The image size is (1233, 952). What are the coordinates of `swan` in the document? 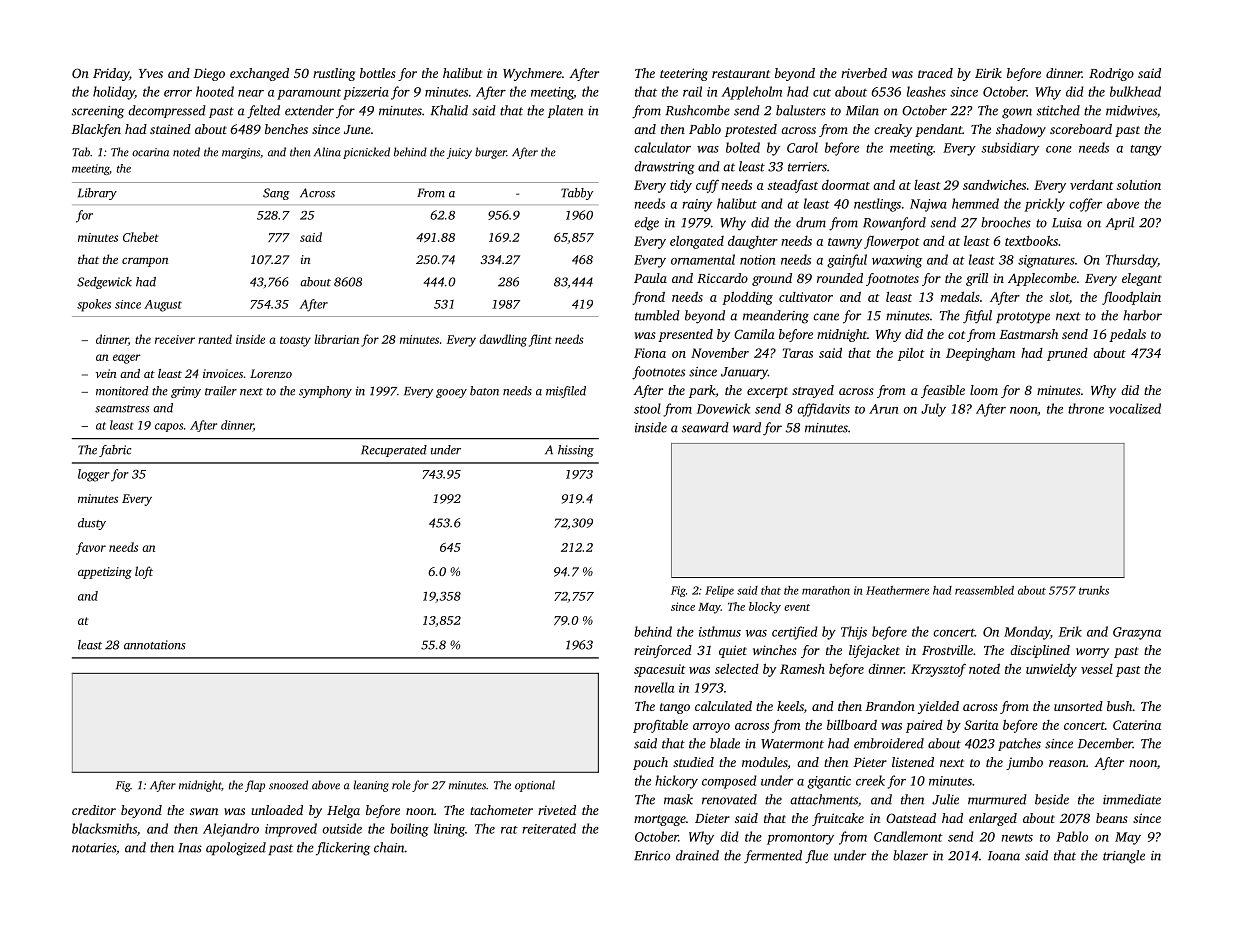 It's located at (204, 811).
